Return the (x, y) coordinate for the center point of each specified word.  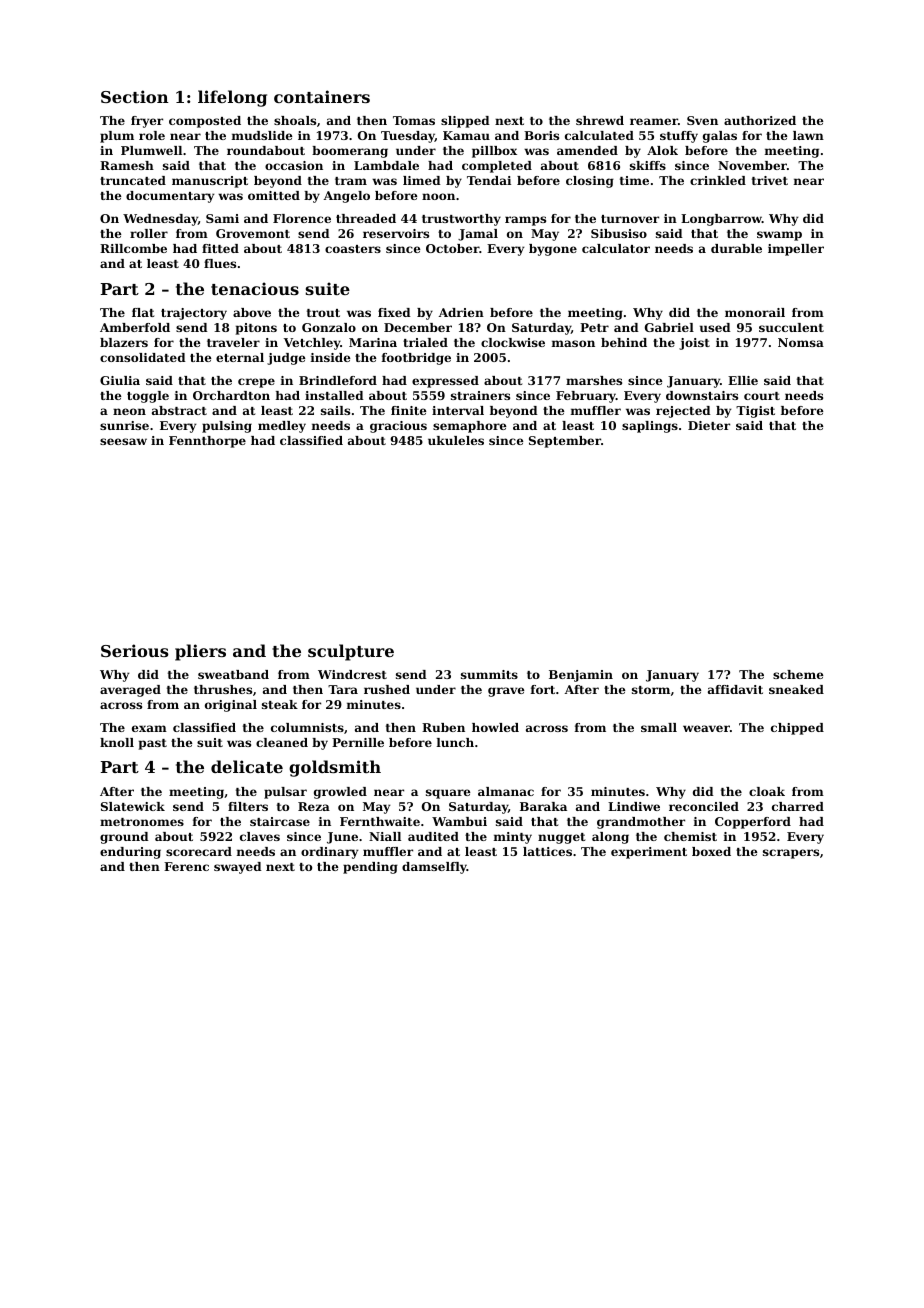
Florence (302, 218)
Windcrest (352, 674)
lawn (808, 135)
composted (205, 122)
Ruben (443, 727)
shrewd (600, 120)
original (231, 706)
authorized (760, 120)
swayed (238, 868)
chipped (797, 729)
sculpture (351, 652)
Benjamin (581, 676)
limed (422, 180)
